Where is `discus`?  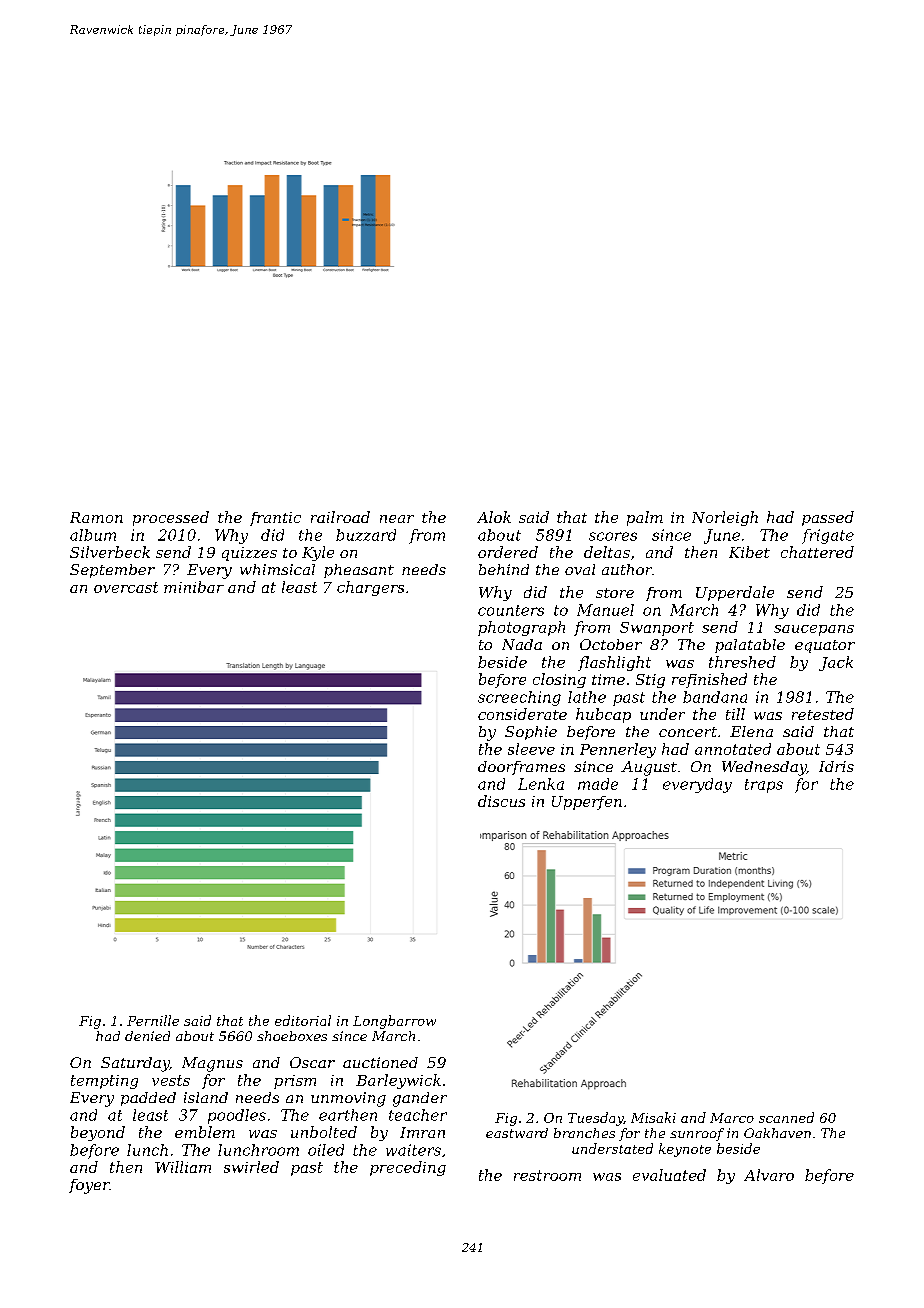
discus is located at coordinates (501, 801).
